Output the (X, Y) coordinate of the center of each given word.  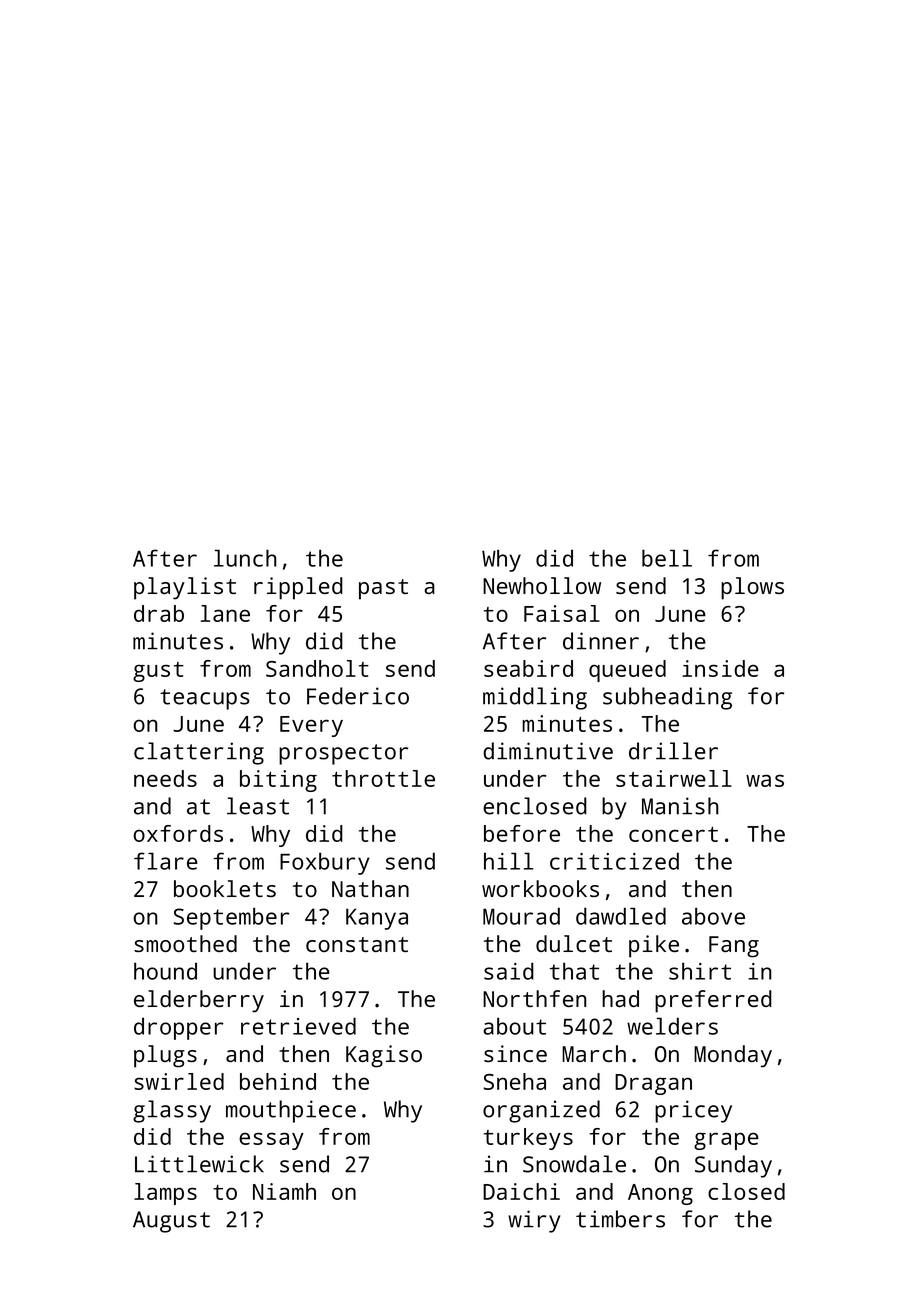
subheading (667, 698)
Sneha (514, 1081)
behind (278, 1081)
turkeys (528, 1139)
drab (159, 613)
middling (535, 698)
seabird (528, 668)
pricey (693, 1111)
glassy (172, 1111)
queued (627, 671)
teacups (204, 699)
